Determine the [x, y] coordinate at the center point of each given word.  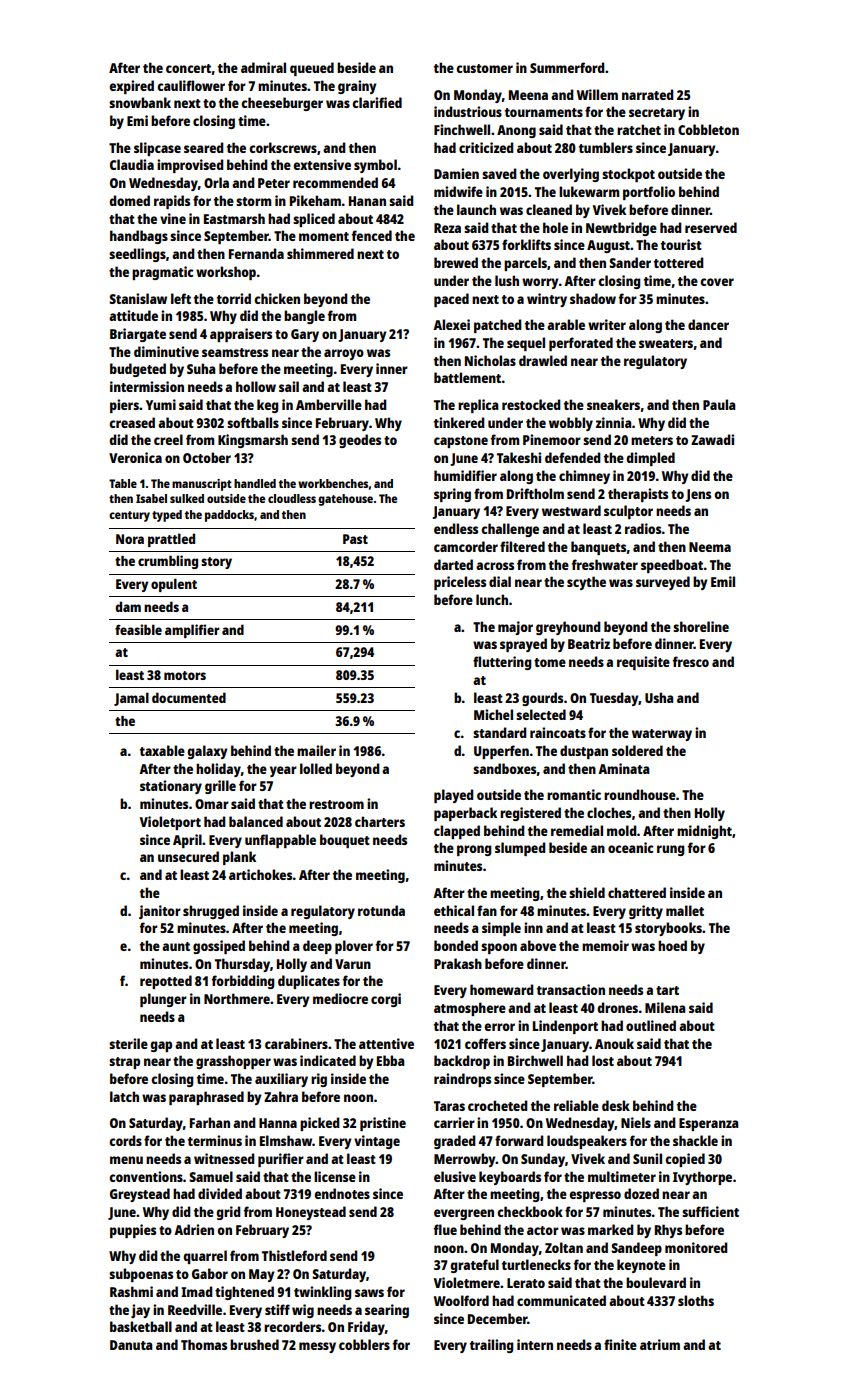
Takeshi [519, 457]
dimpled [650, 459]
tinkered [459, 422]
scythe [586, 583]
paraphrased [206, 1098]
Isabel [151, 498]
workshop [226, 273]
